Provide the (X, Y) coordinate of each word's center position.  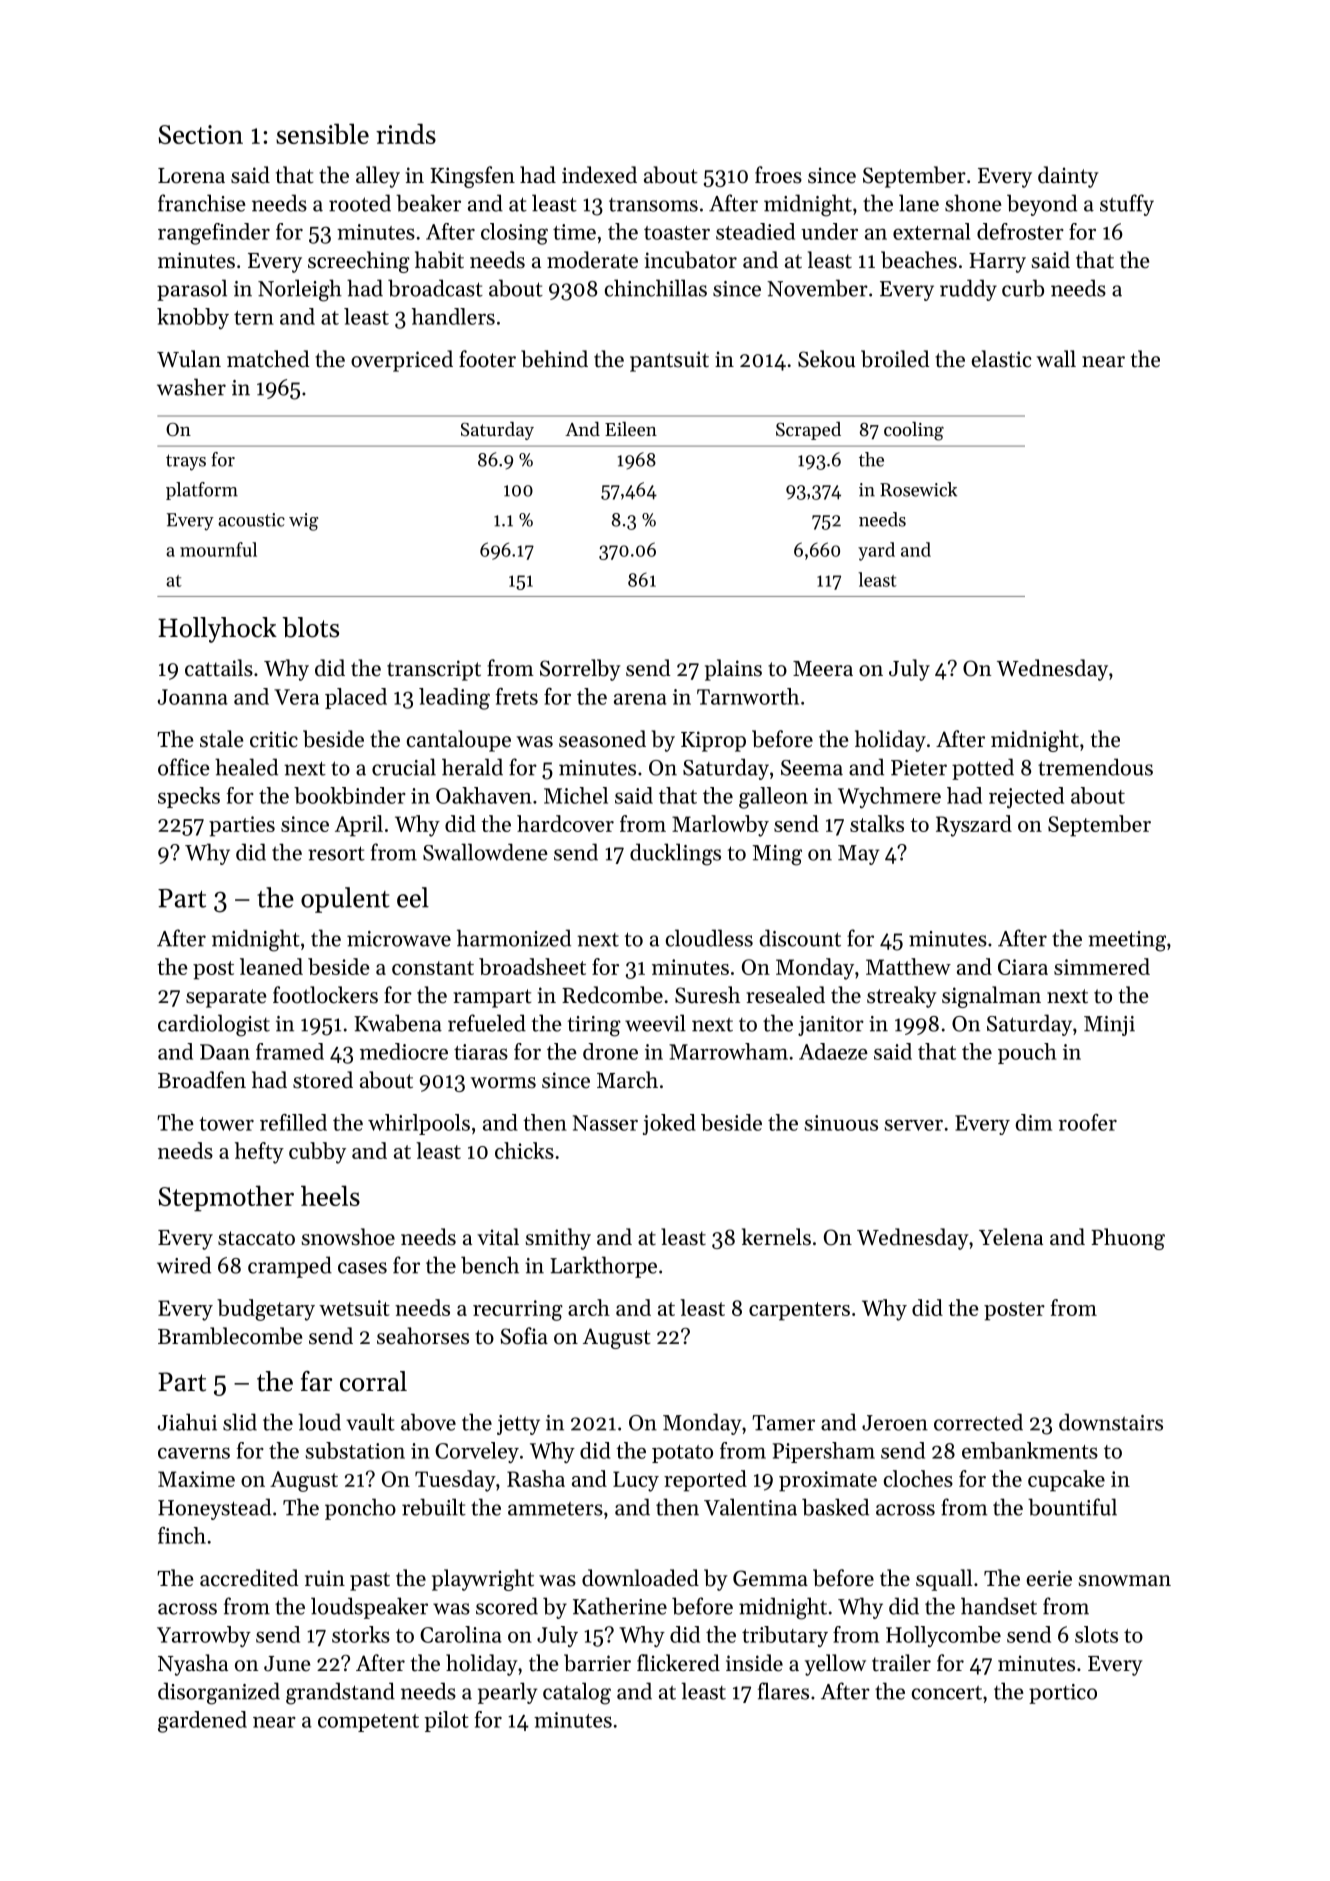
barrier (597, 1663)
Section (200, 134)
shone (973, 203)
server (913, 1125)
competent (368, 1723)
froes (778, 175)
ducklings (675, 854)
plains (733, 670)
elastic (1001, 359)
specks (189, 797)
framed (290, 1051)
